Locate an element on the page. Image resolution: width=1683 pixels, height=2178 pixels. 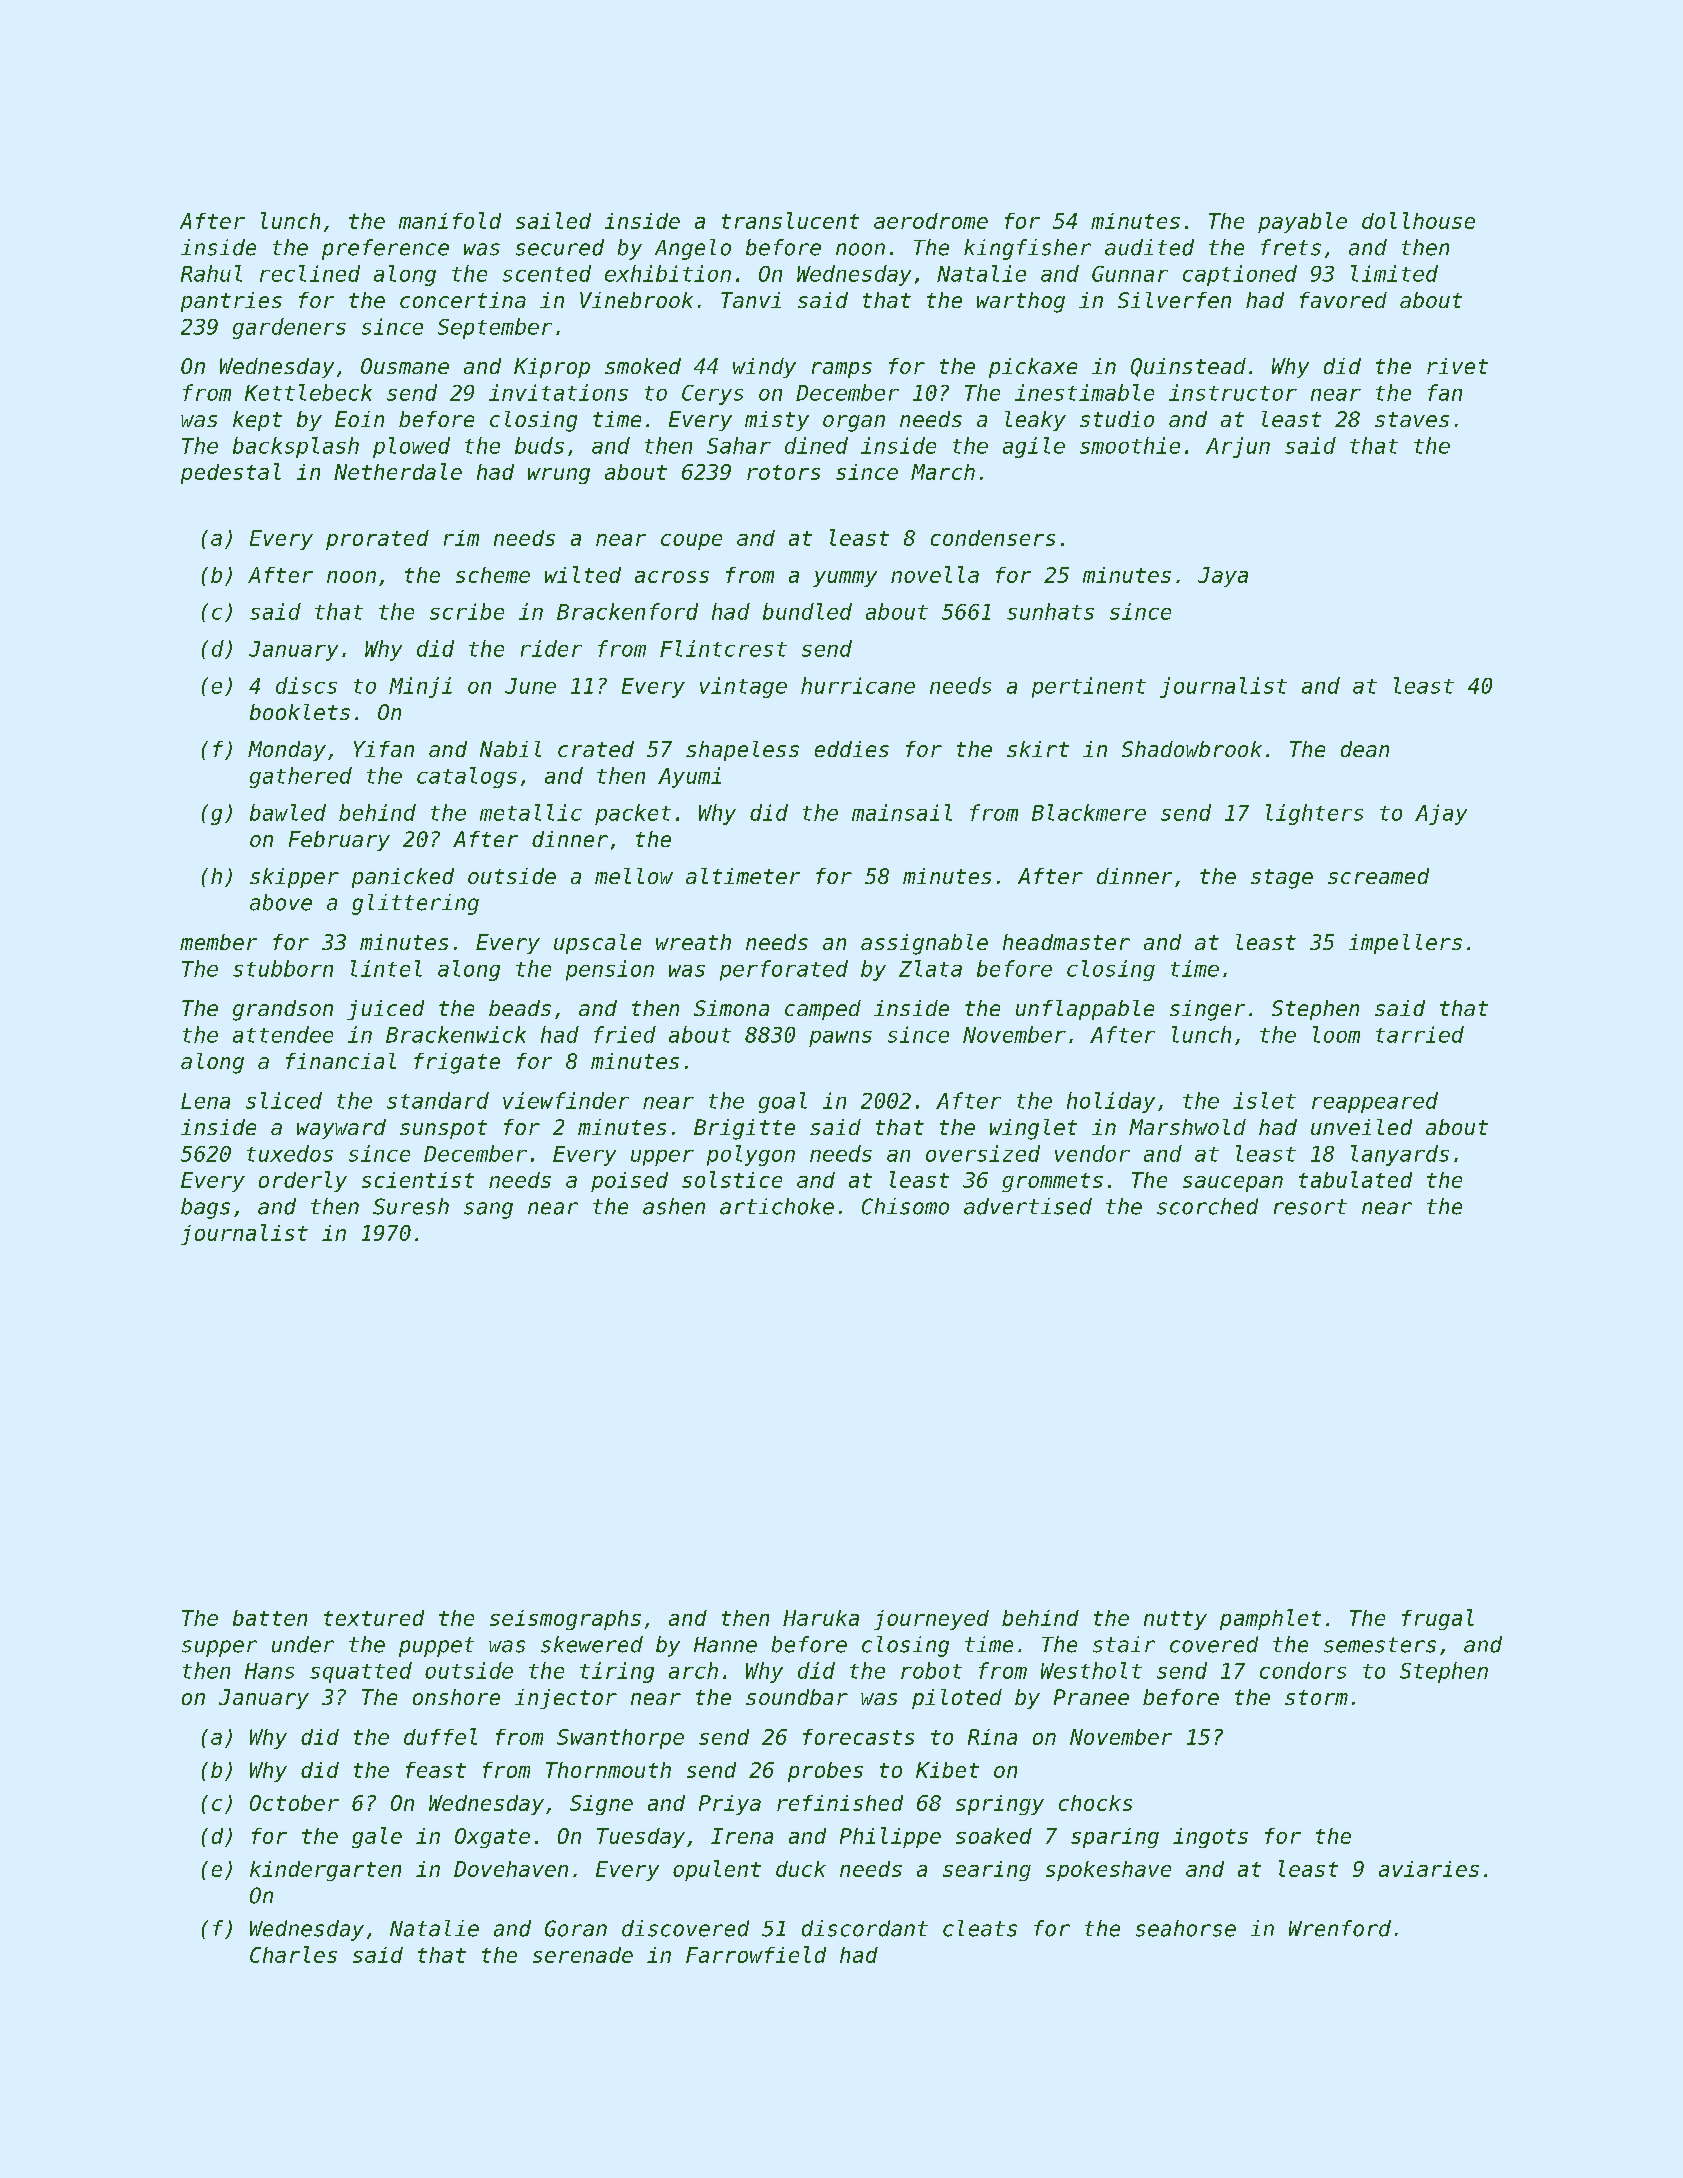
nutty is located at coordinates (1175, 1620).
